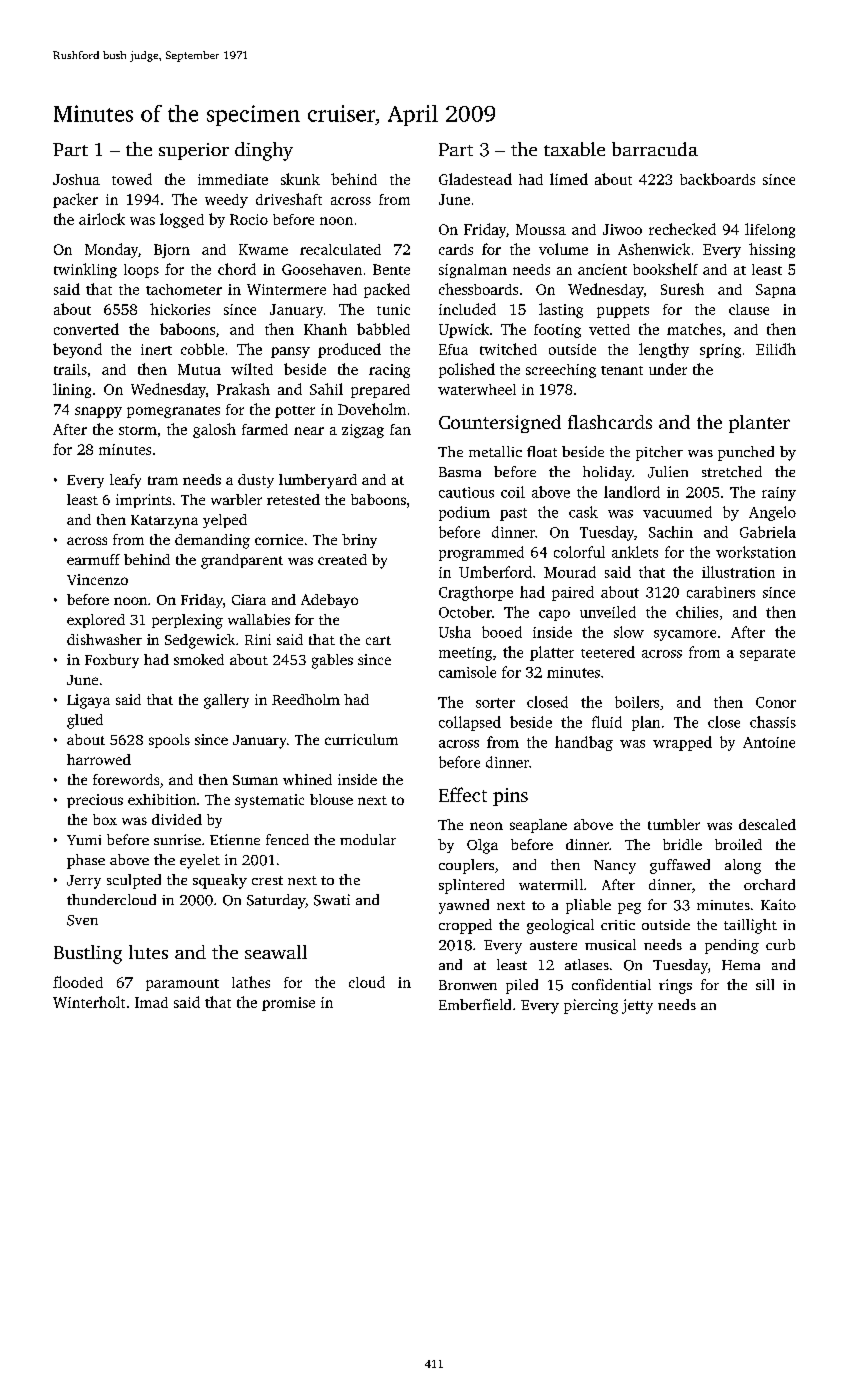 The width and height of the page is (849, 1400). What do you see at coordinates (82, 920) in the page?
I see `Sven` at bounding box center [82, 920].
